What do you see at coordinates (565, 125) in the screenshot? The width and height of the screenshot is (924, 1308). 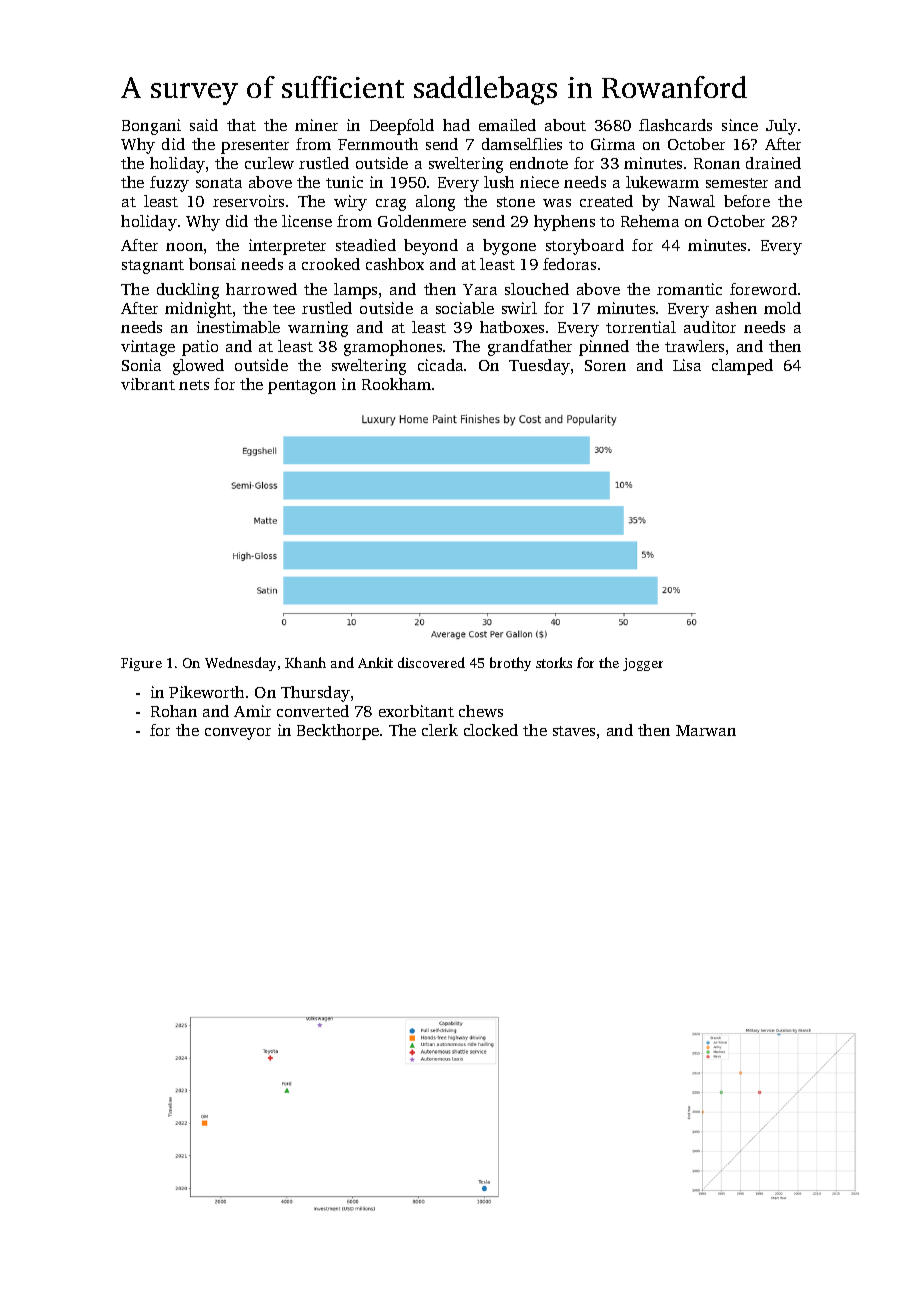 I see `about` at bounding box center [565, 125].
